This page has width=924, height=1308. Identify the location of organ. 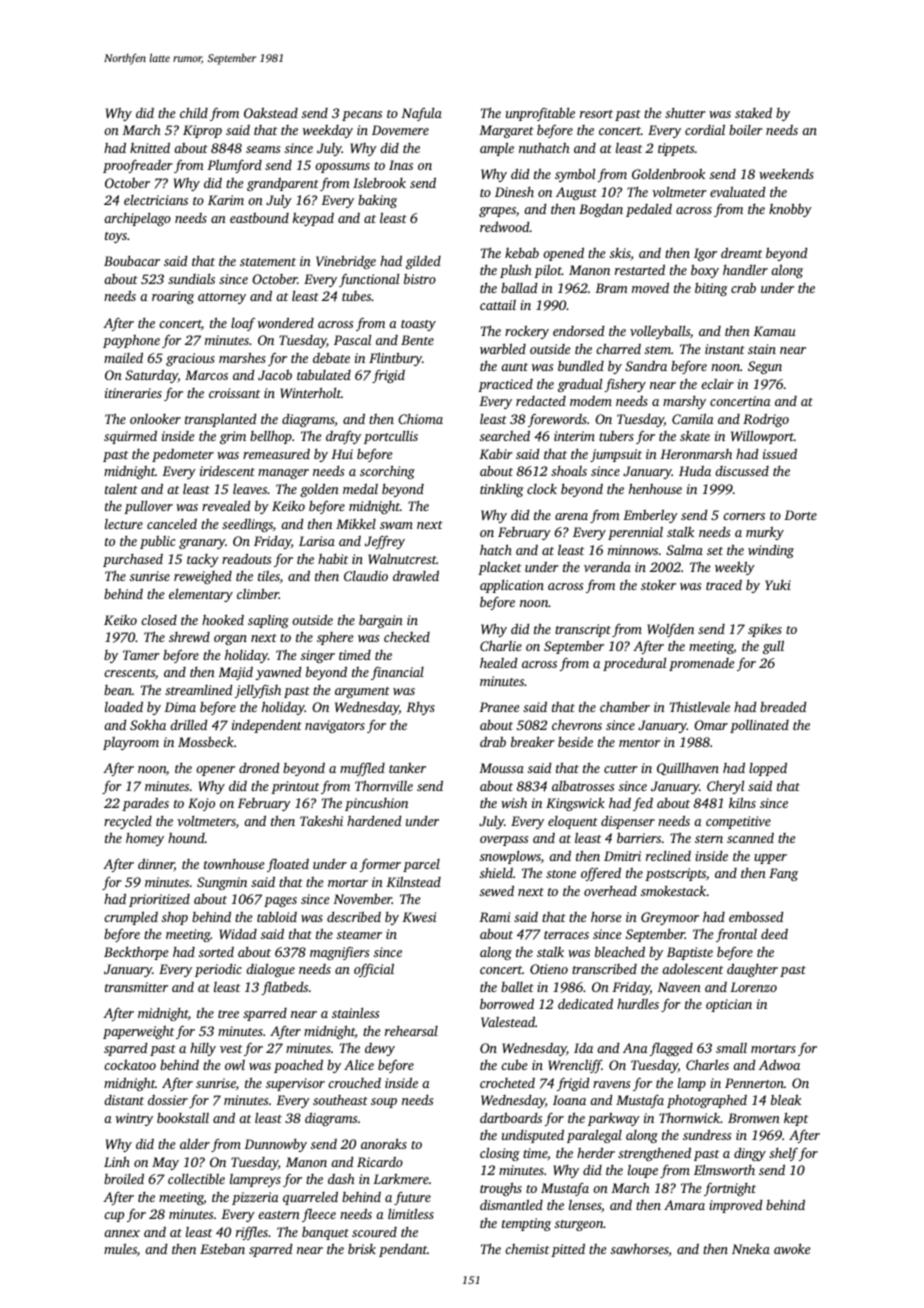
(230, 640).
